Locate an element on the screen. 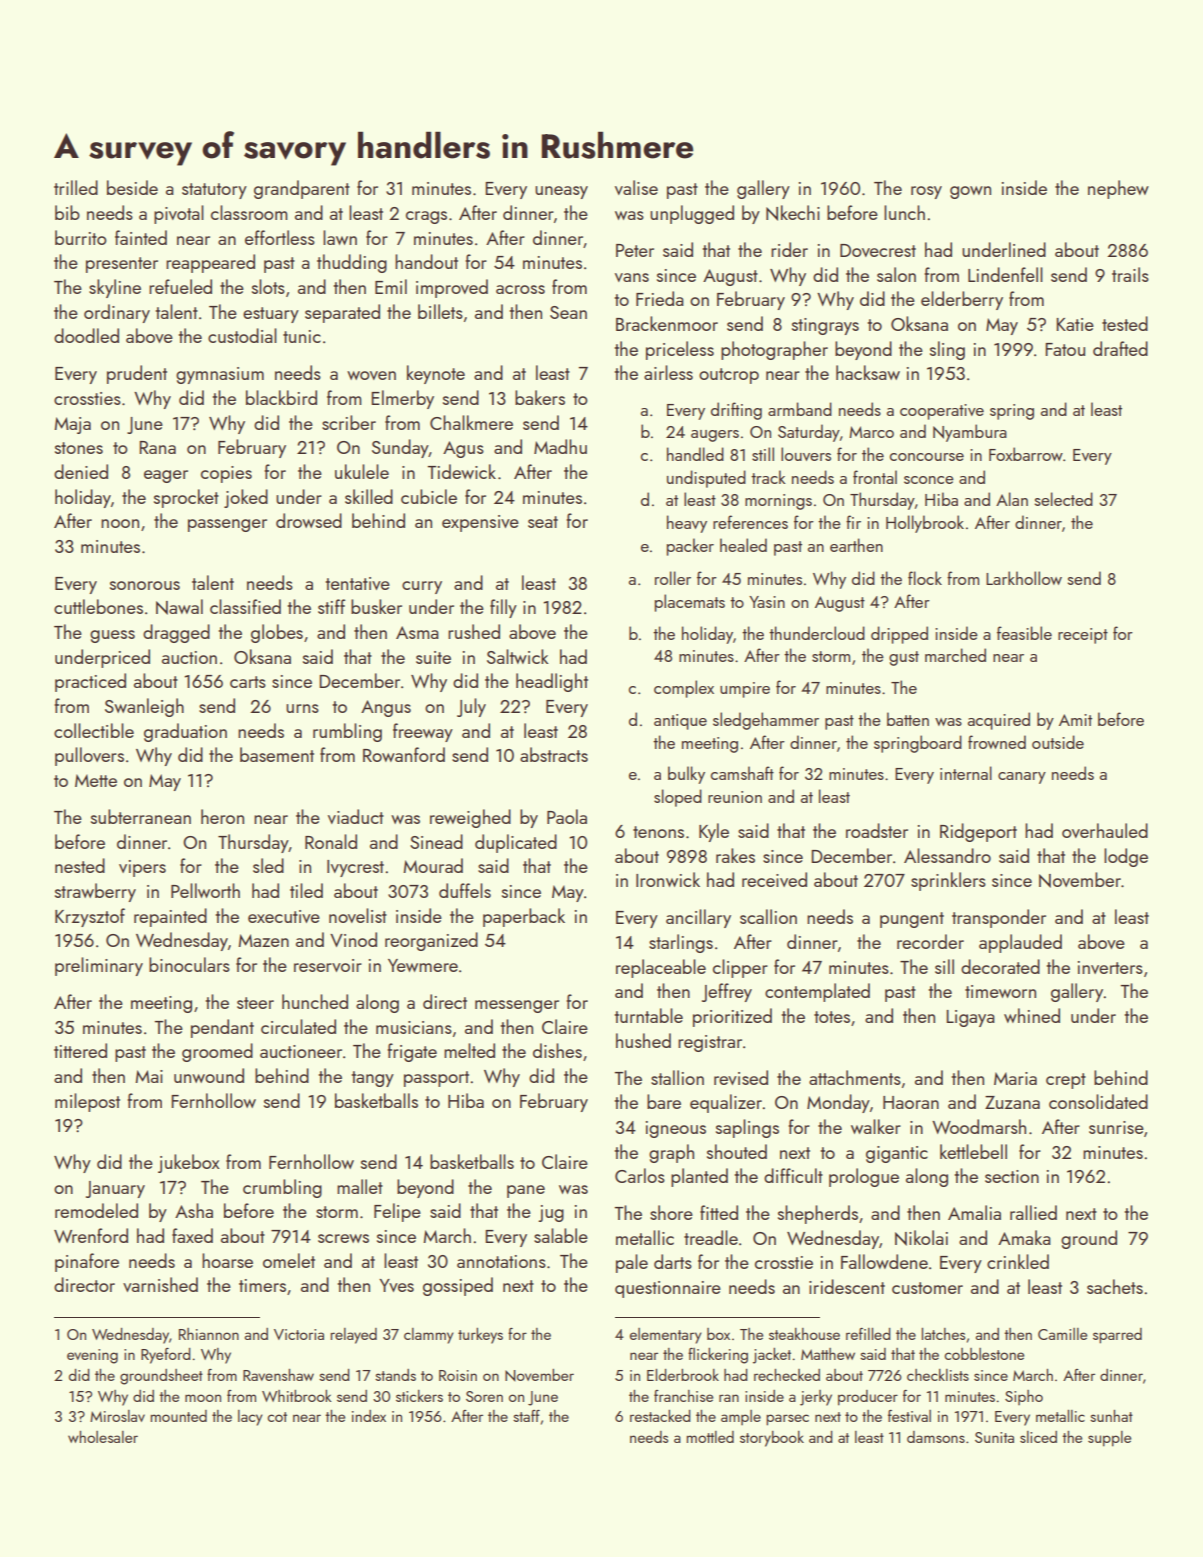 Image resolution: width=1203 pixels, height=1557 pixels. Ridgeport is located at coordinates (978, 832).
